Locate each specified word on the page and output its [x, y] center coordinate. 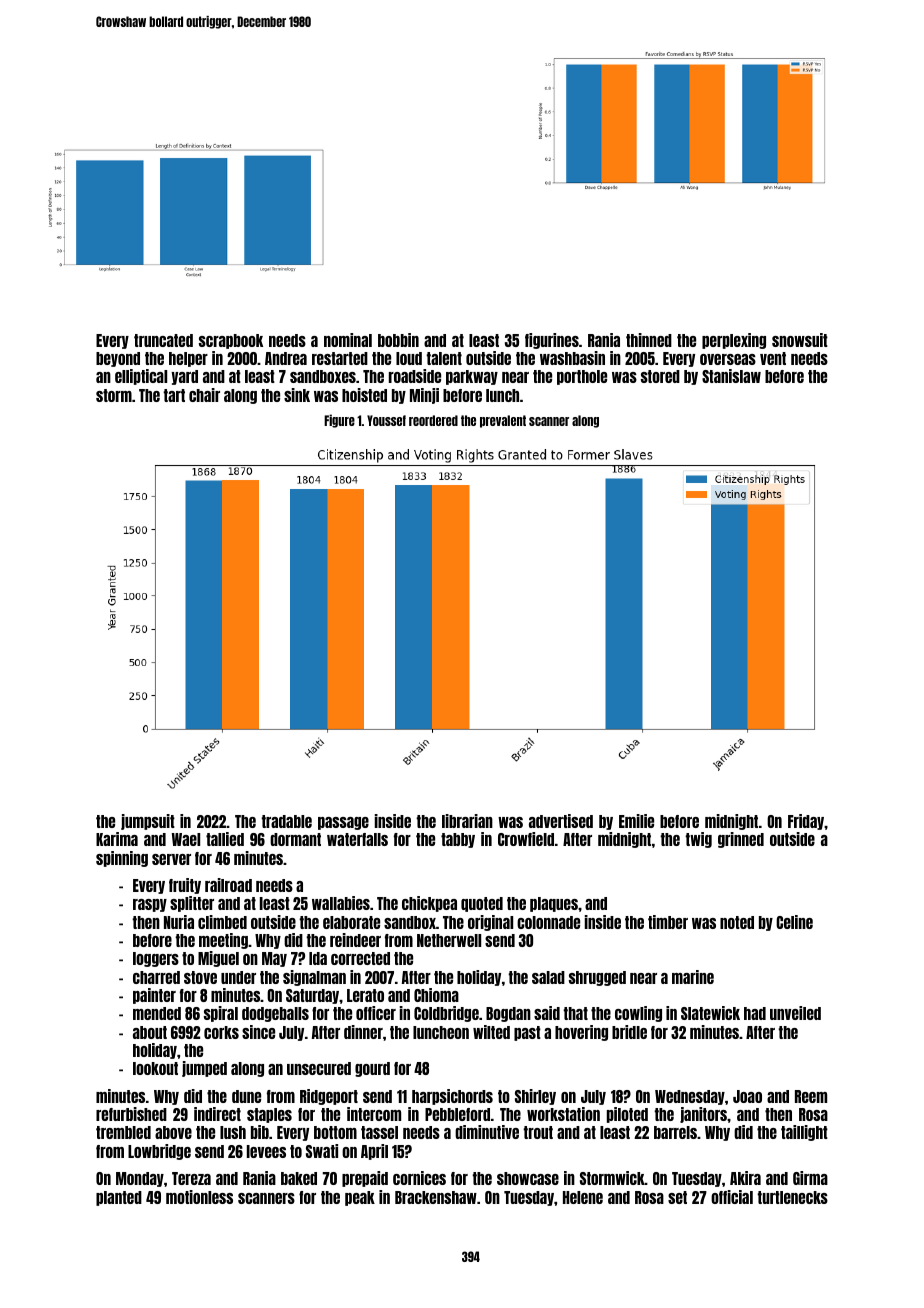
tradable [286, 821]
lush [233, 1132]
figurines [552, 341]
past [527, 1033]
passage [343, 823]
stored [660, 376]
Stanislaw [731, 376]
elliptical [141, 377]
